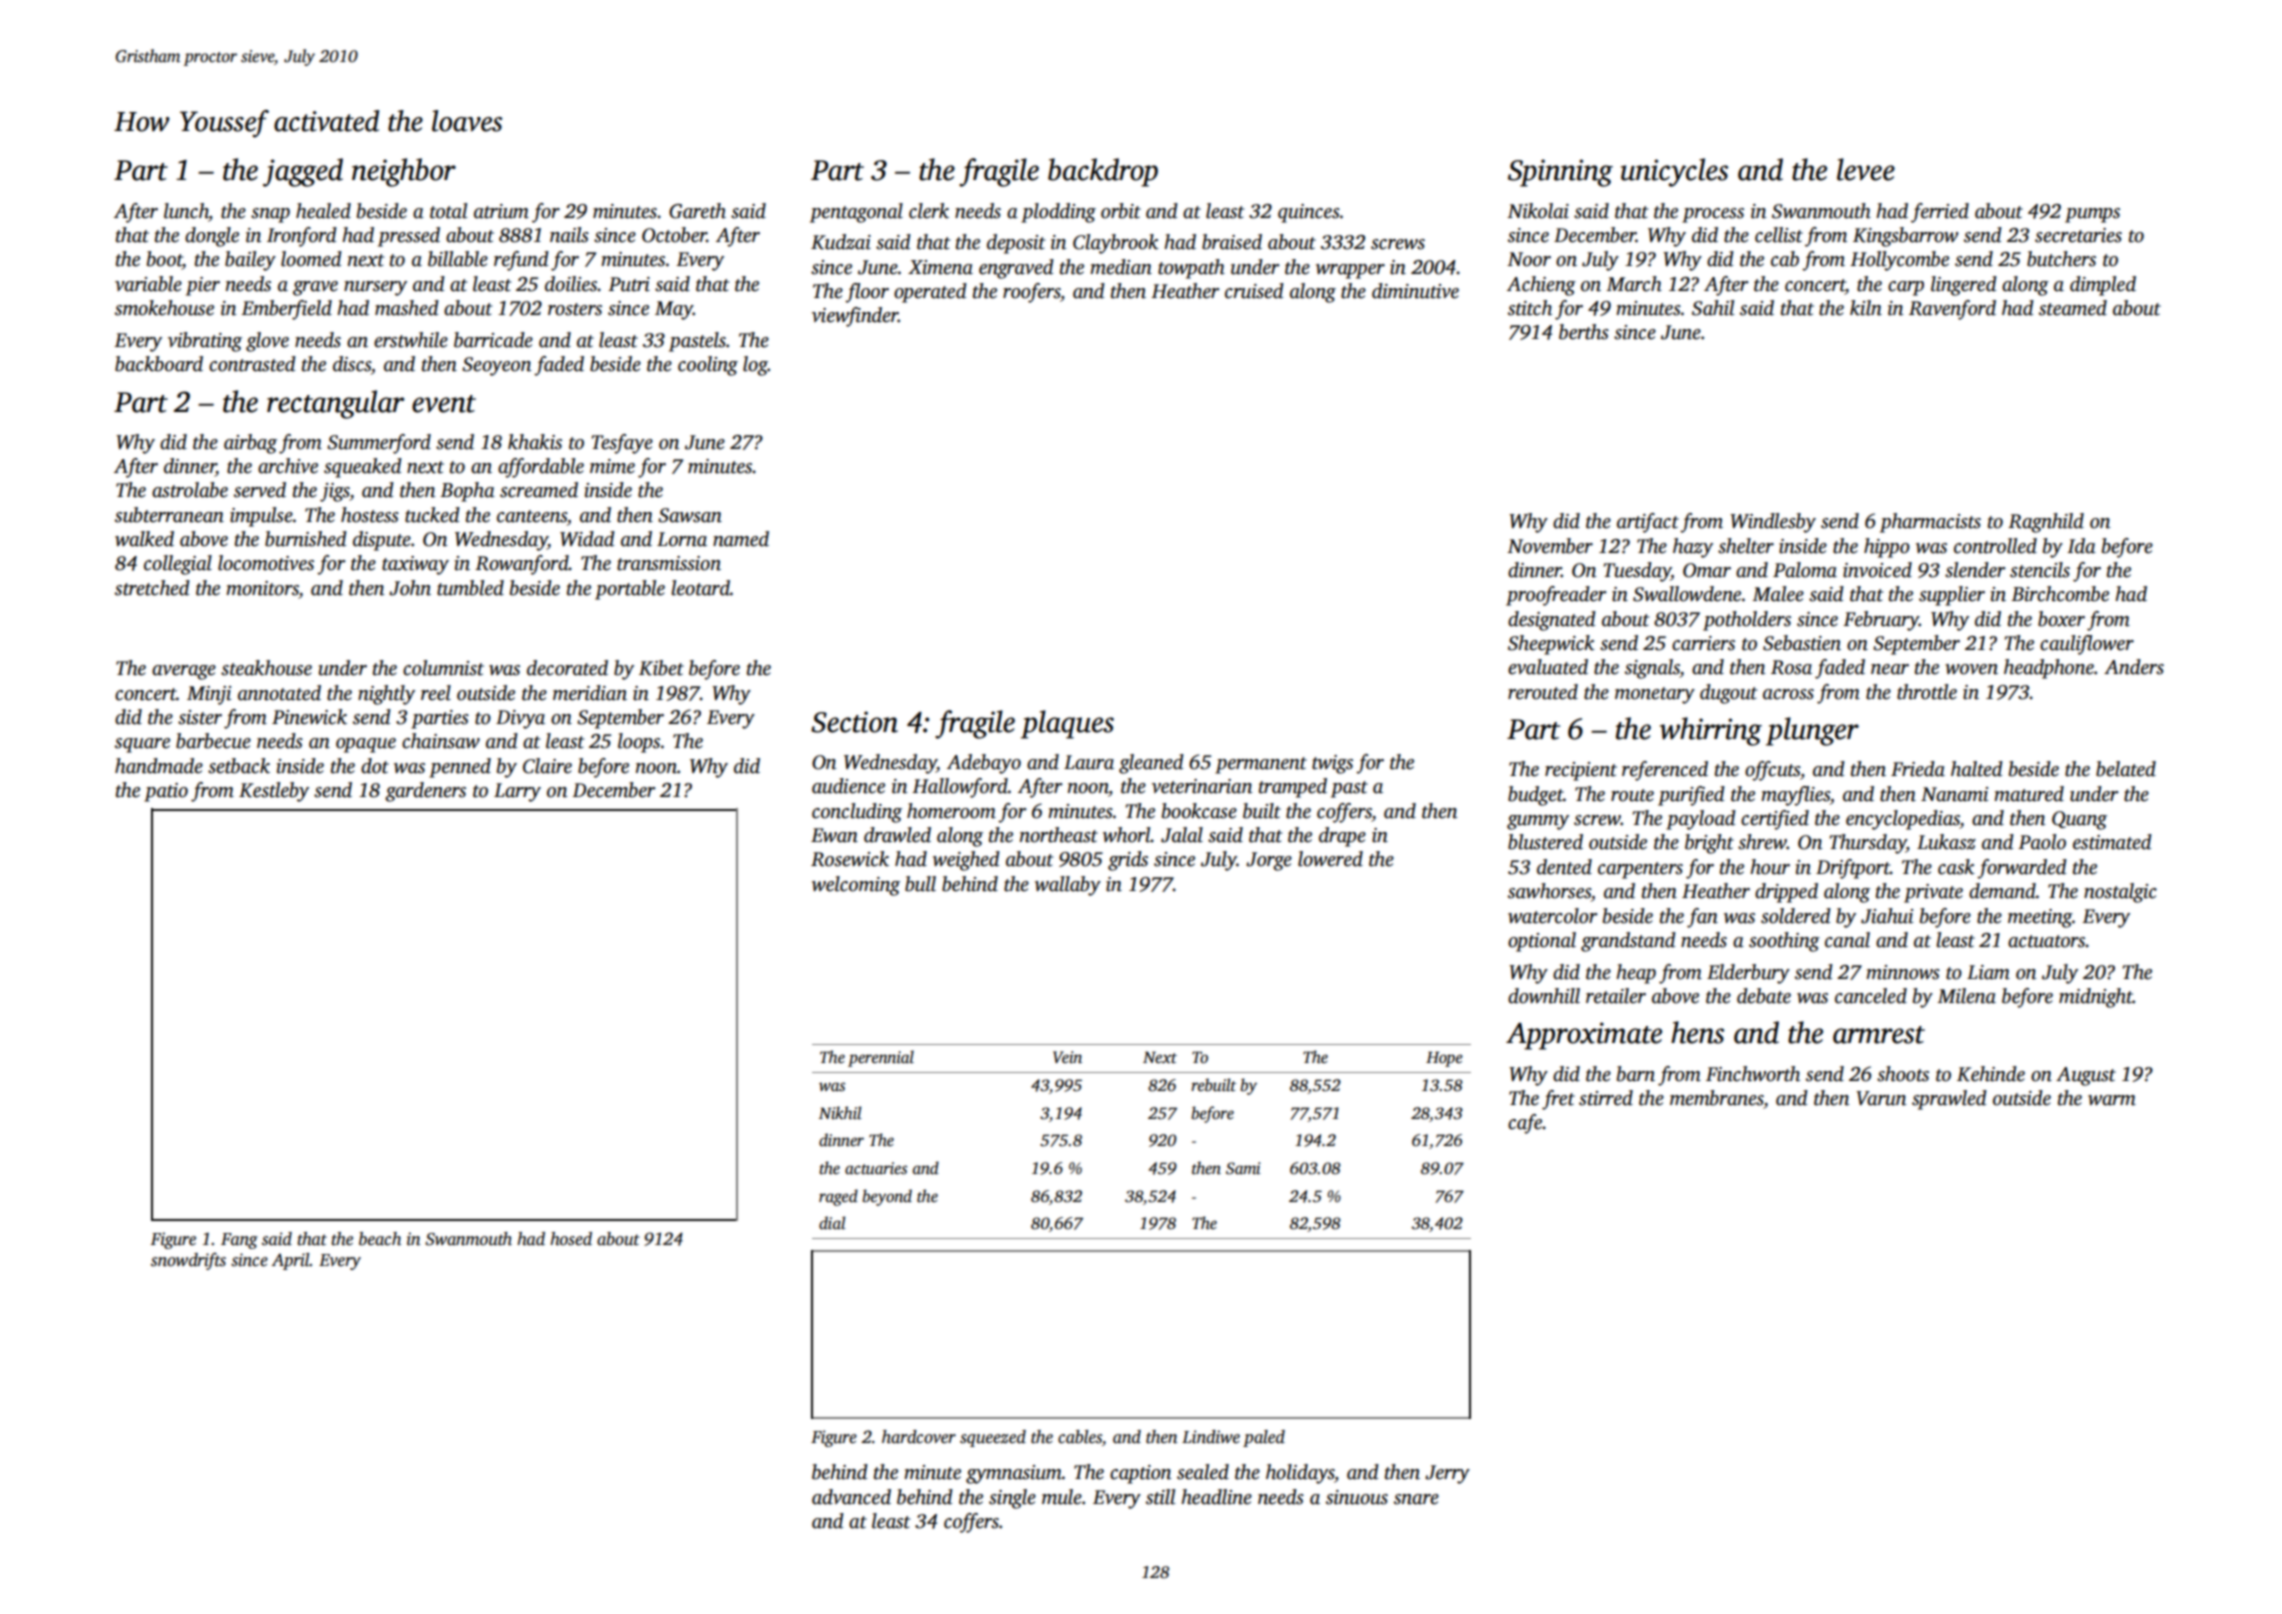 This screenshot has width=2282, height=1614. Describe the element at coordinates (1216, 1497) in the screenshot. I see `headline` at that location.
